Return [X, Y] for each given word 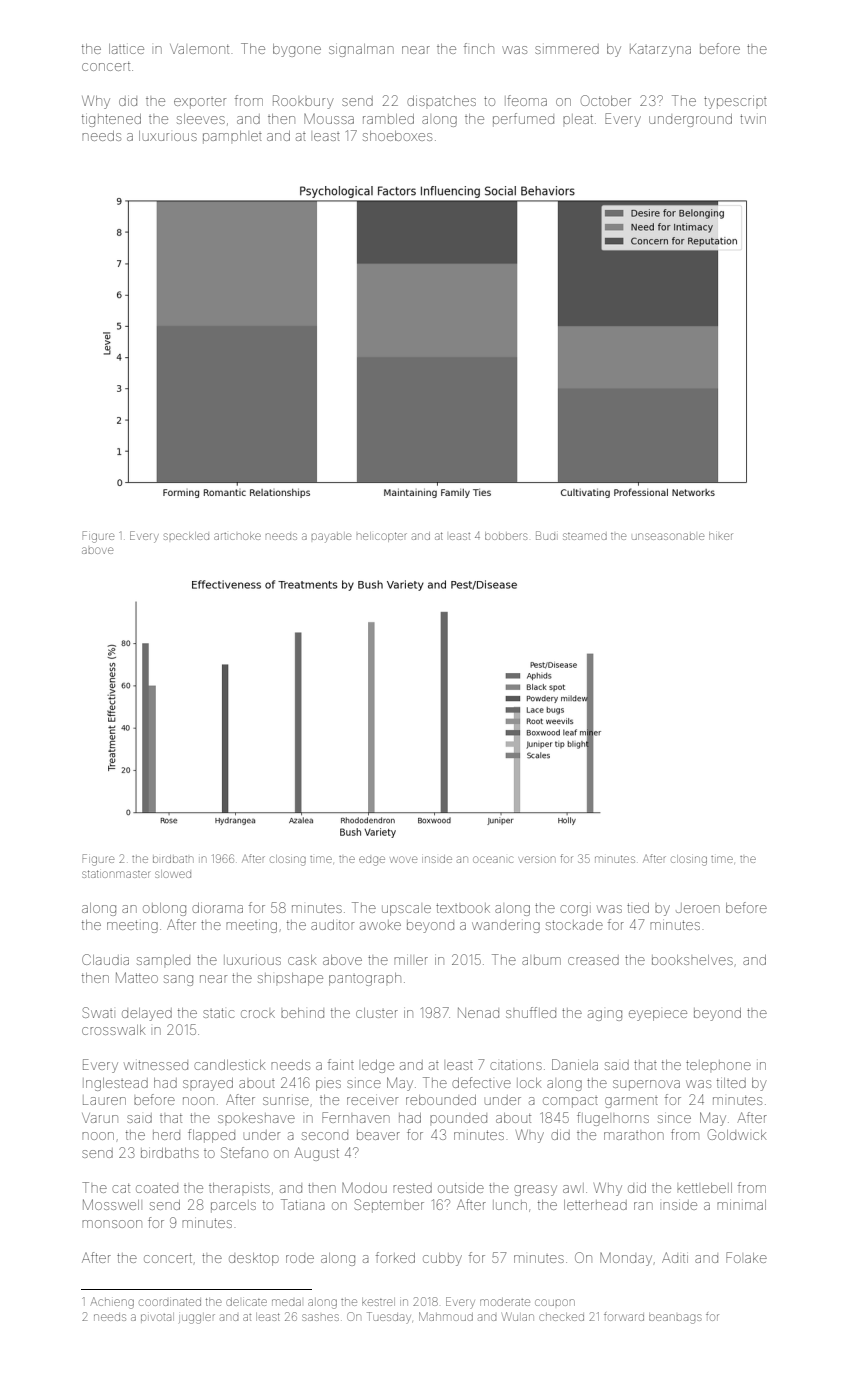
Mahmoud [446, 1316]
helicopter [382, 537]
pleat [578, 119]
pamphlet [232, 137]
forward [624, 1316]
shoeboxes [397, 136]
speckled [186, 536]
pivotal [157, 1317]
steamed [585, 536]
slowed [173, 874]
